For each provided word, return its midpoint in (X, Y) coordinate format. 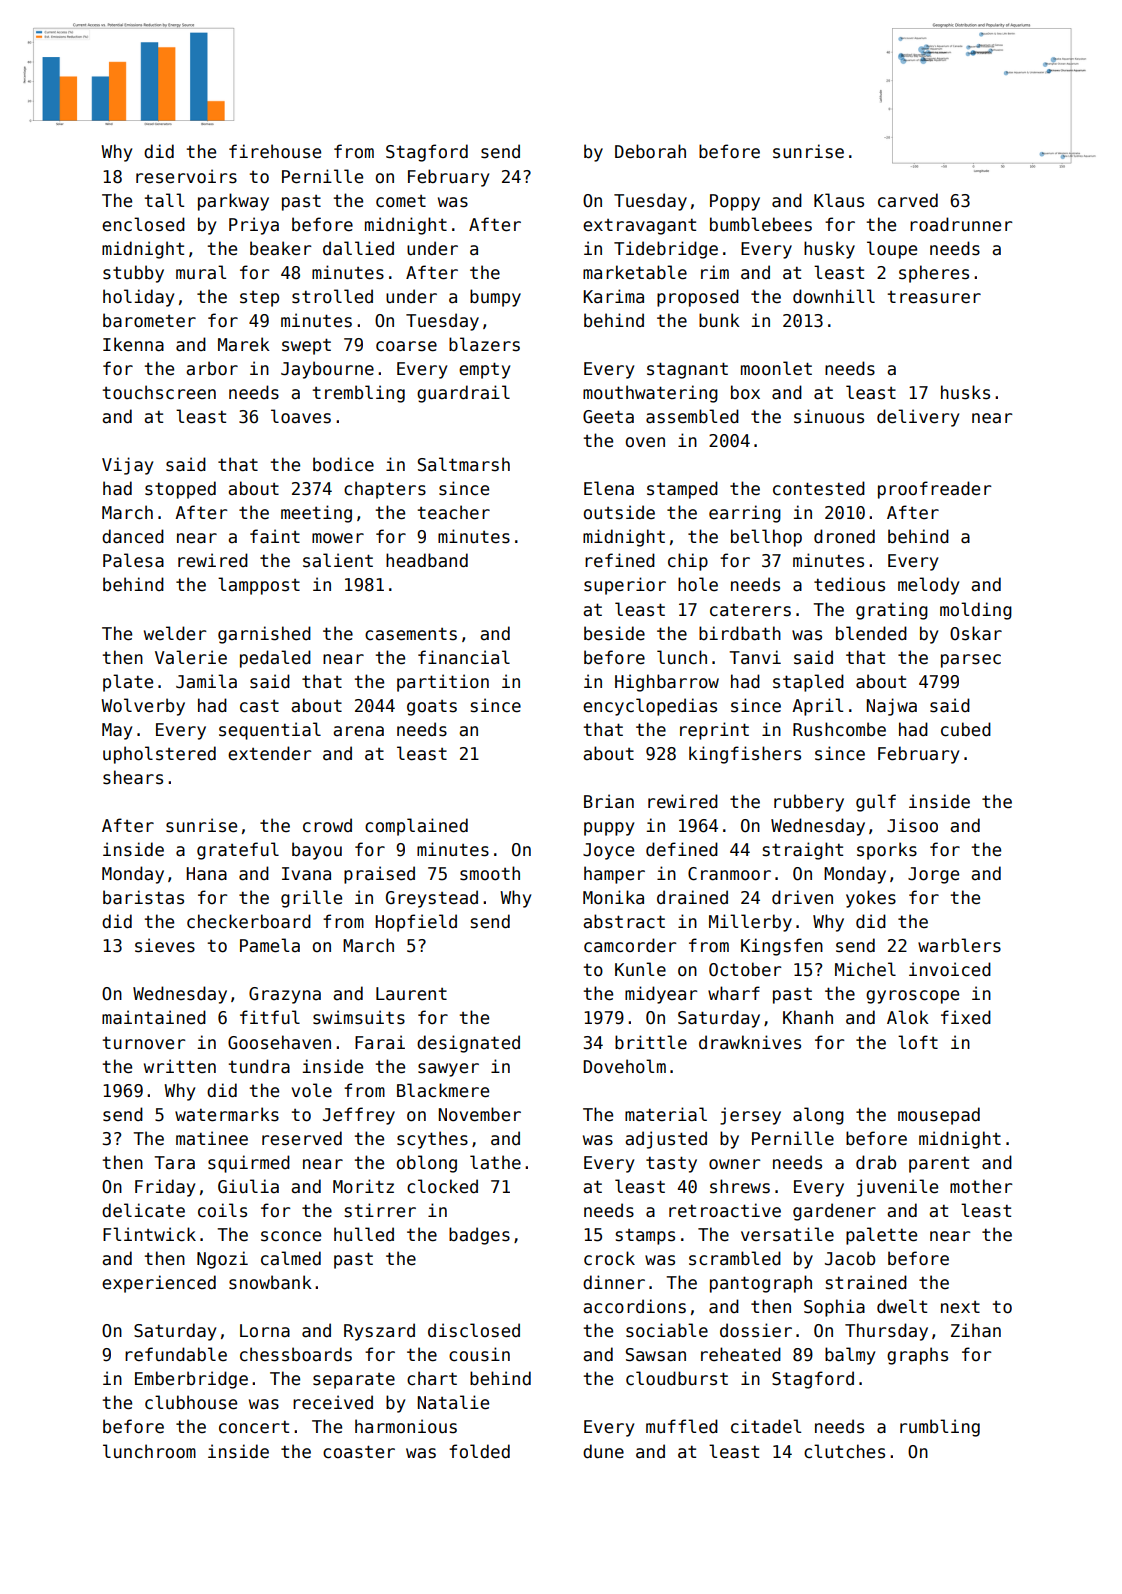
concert (254, 1427)
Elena (609, 488)
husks (965, 392)
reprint (714, 731)
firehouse (275, 151)
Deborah (650, 151)
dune (603, 1451)
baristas (143, 897)
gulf (876, 803)
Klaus (839, 200)
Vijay (127, 466)
